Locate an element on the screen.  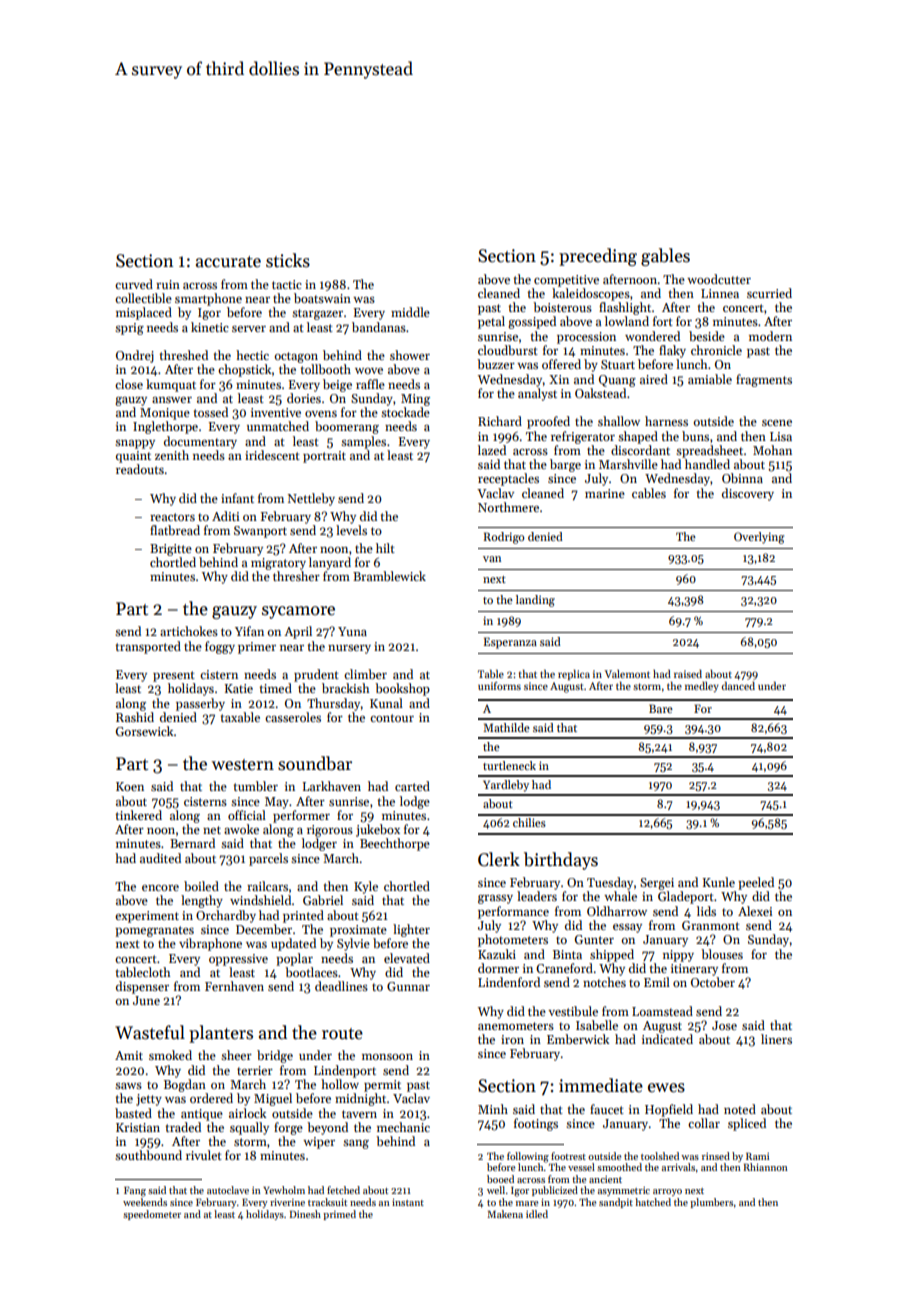
Overlying is located at coordinates (759, 538).
